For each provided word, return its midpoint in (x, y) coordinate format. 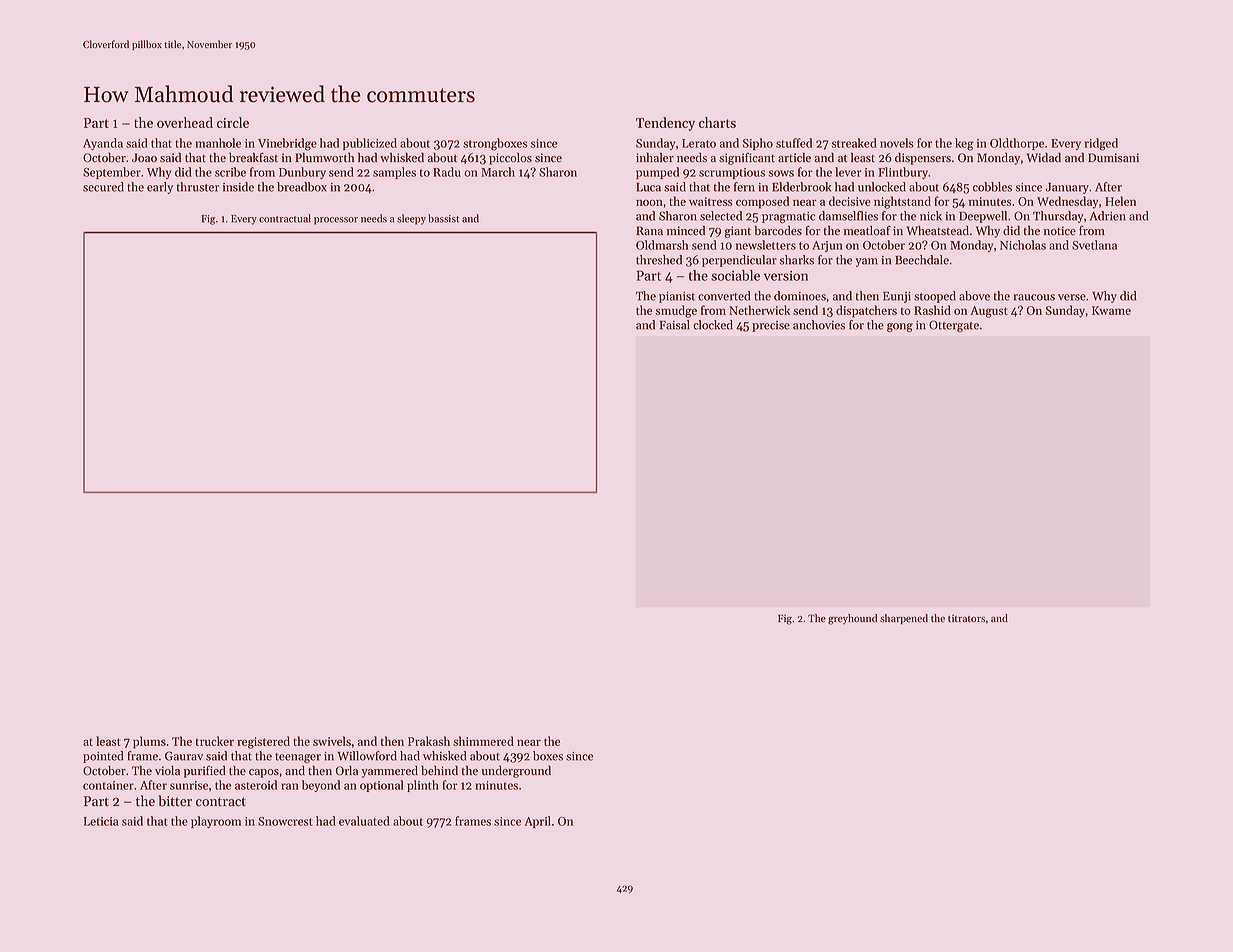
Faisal (675, 325)
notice (1060, 231)
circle (233, 122)
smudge (676, 311)
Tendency (665, 124)
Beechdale (922, 260)
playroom (216, 822)
